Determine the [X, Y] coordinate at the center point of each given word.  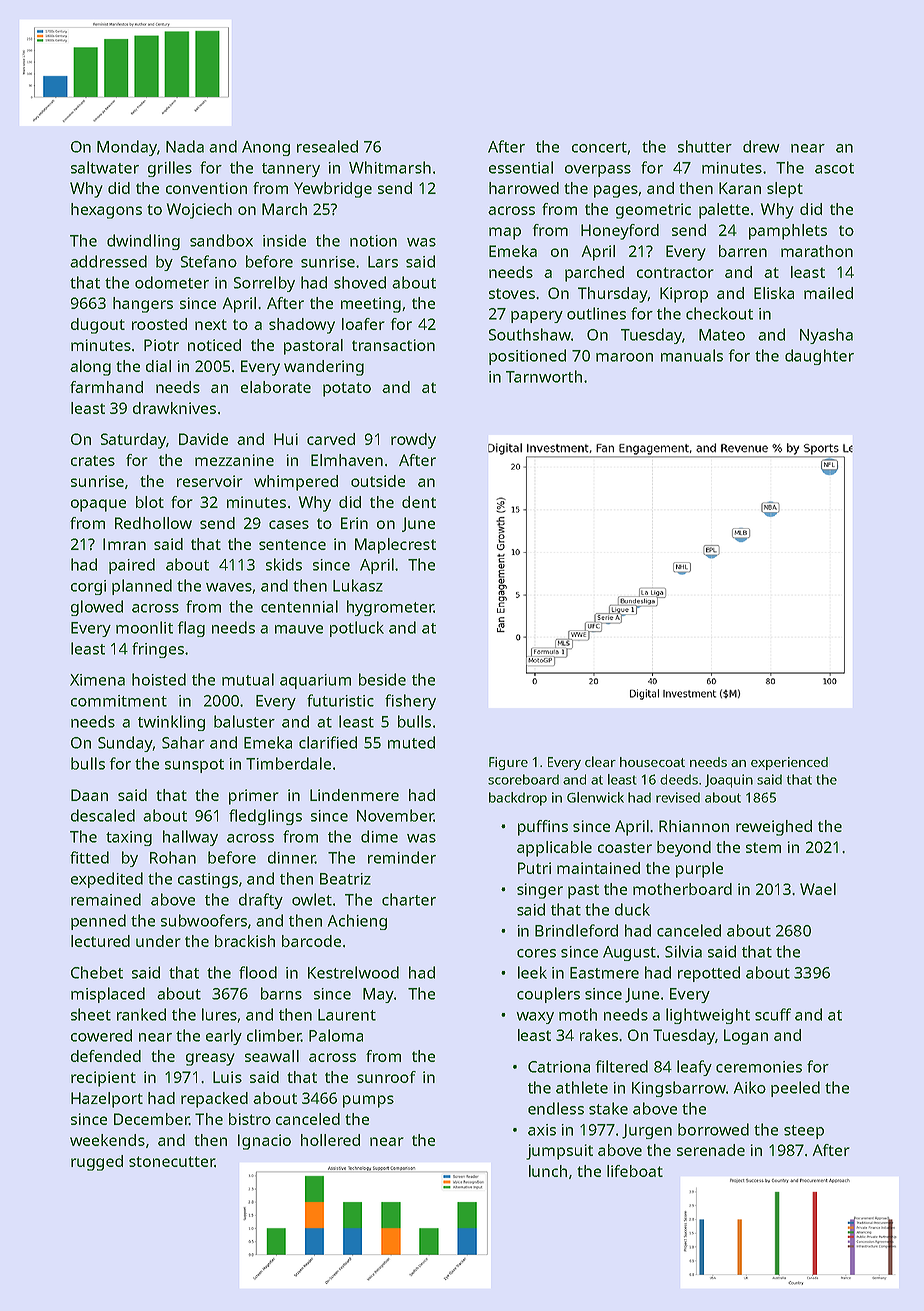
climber [274, 1035]
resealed [327, 146]
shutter [705, 146]
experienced [789, 763]
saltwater [105, 167]
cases [289, 524]
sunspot [194, 766]
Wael [818, 889]
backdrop [518, 799]
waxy [535, 1018]
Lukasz [358, 585]
